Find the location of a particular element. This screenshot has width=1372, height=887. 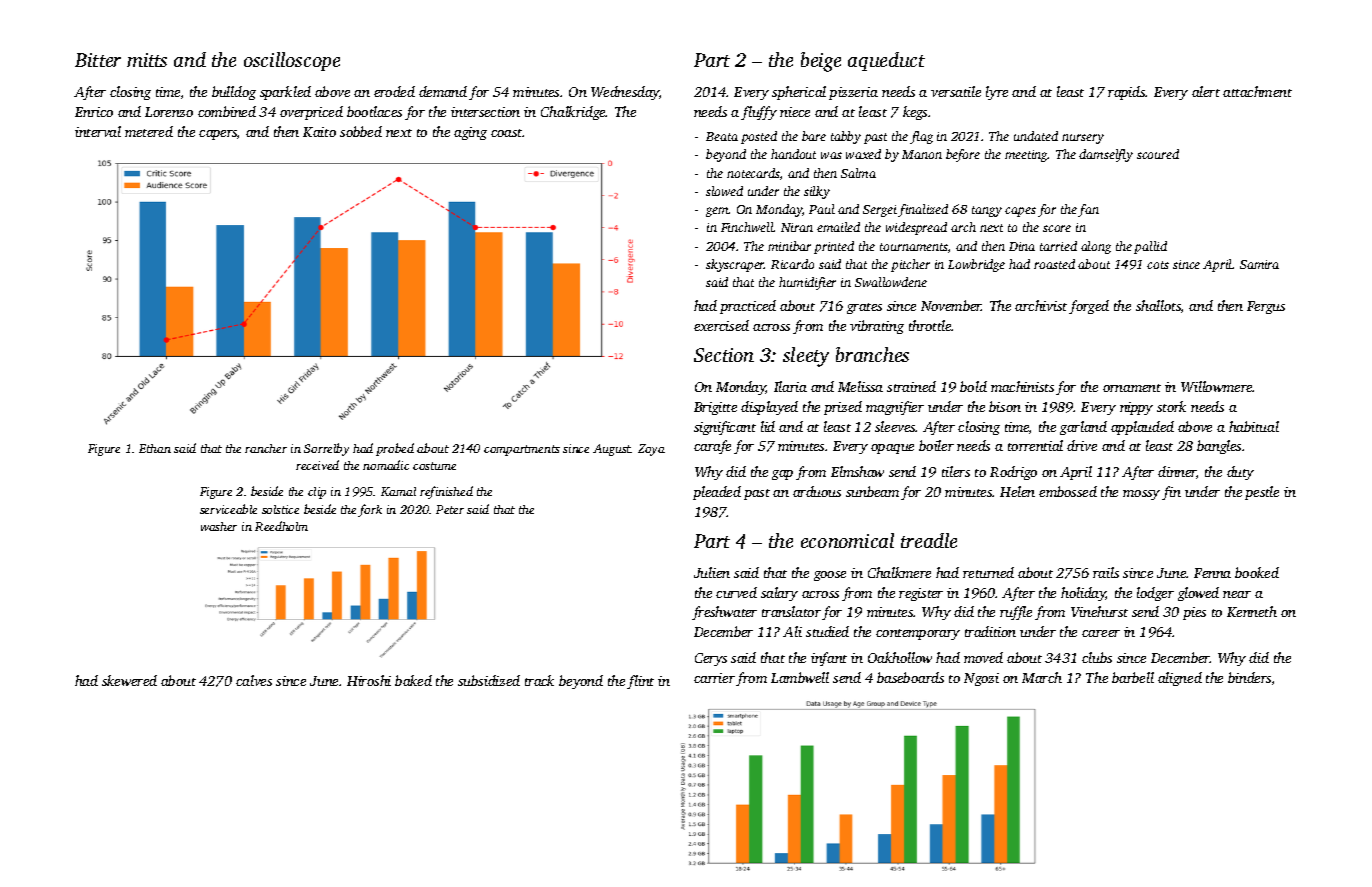

kegs is located at coordinates (915, 113).
